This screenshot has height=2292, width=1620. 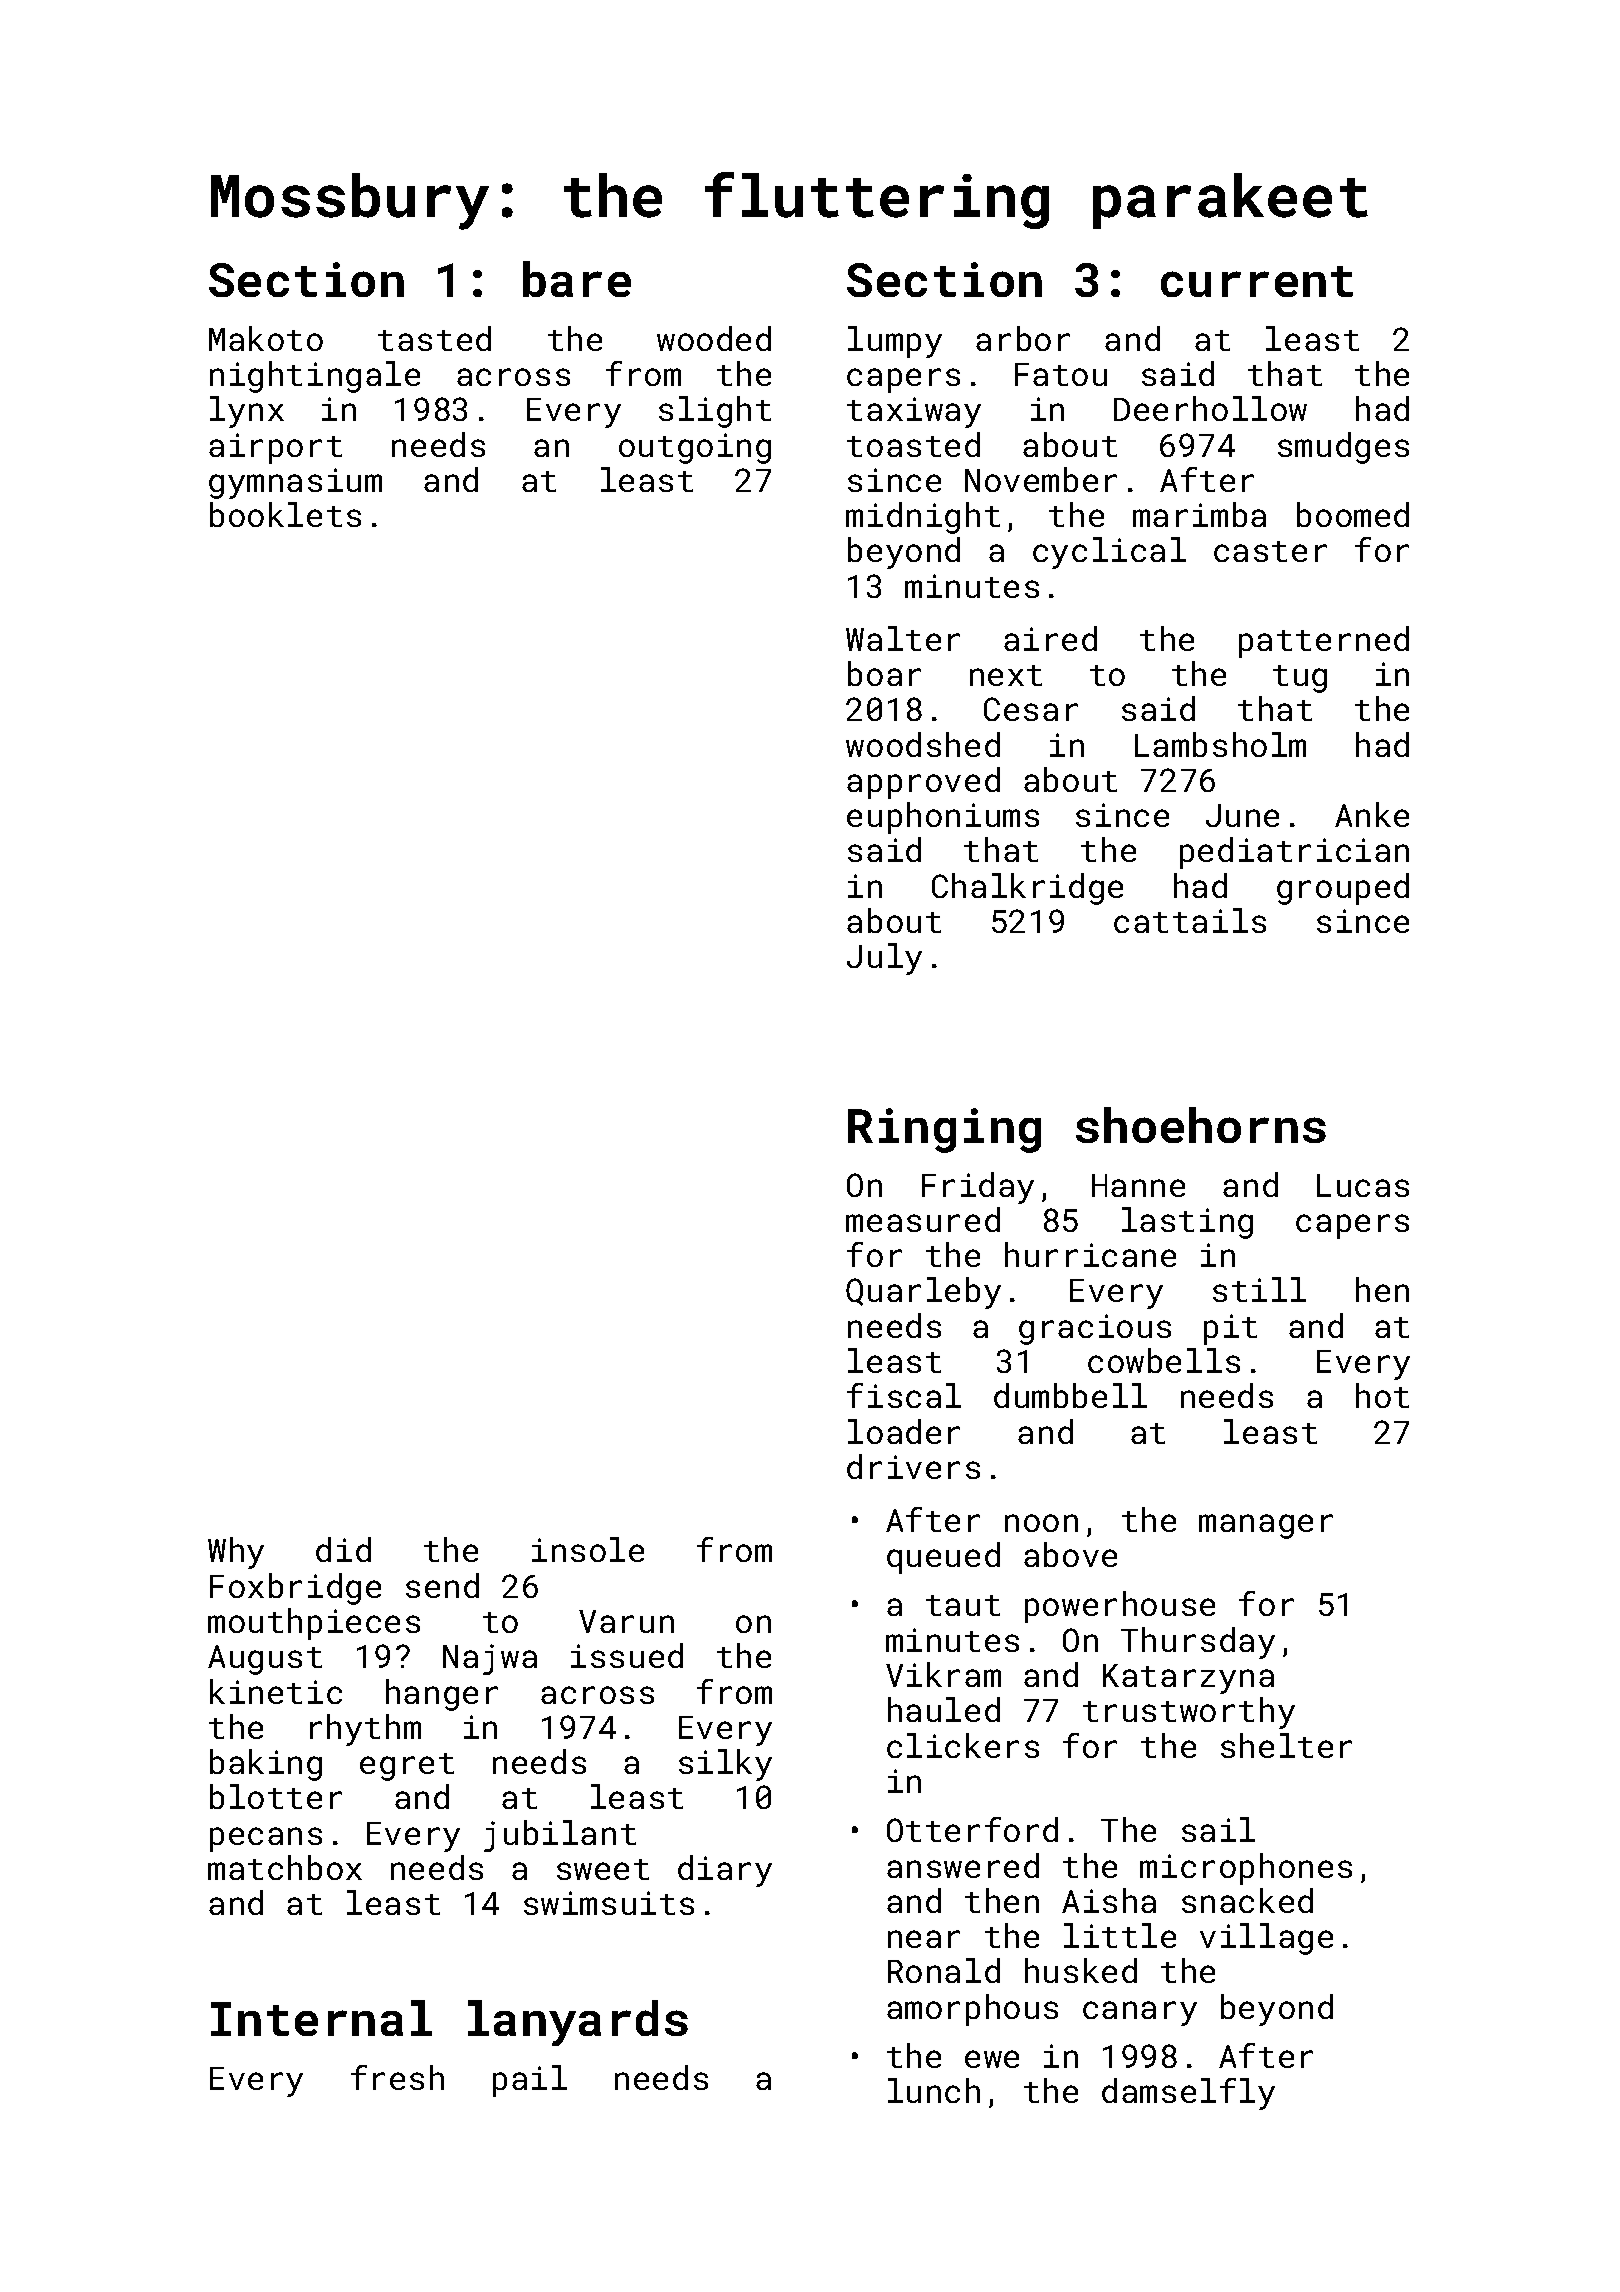 What do you see at coordinates (944, 1130) in the screenshot?
I see `Ringing` at bounding box center [944, 1130].
